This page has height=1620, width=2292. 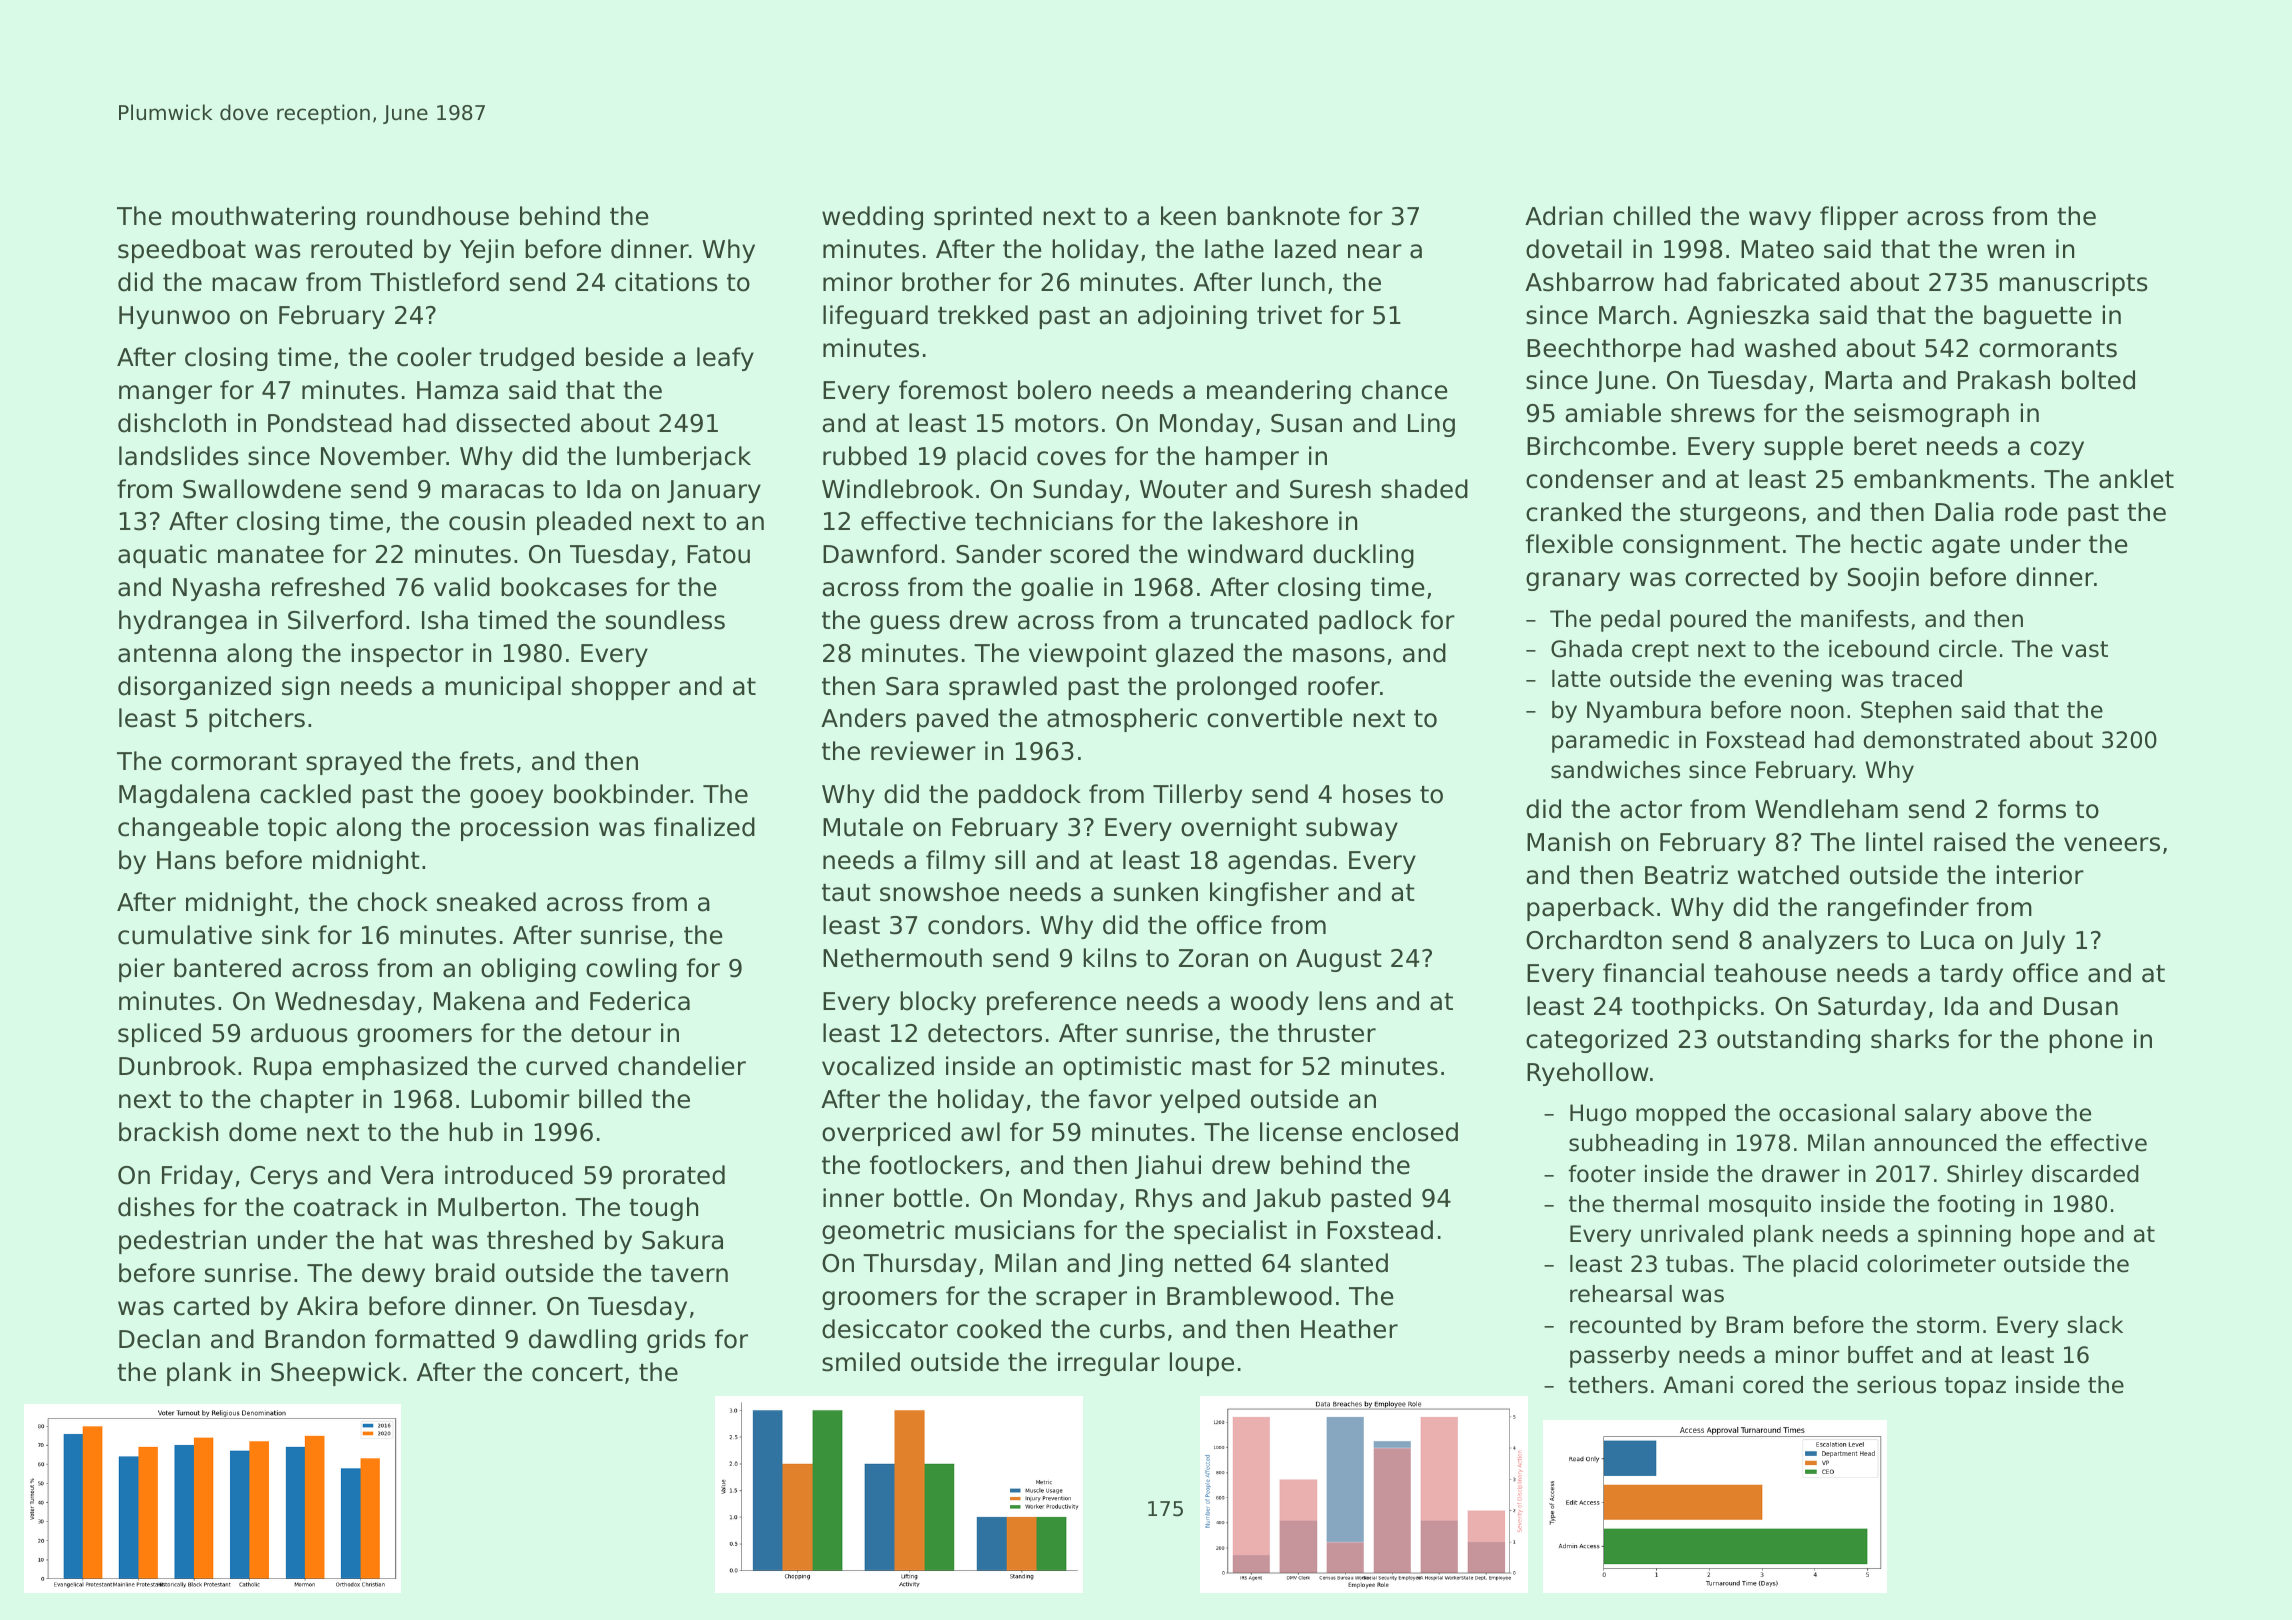 What do you see at coordinates (1589, 282) in the page?
I see `Ashbarrow` at bounding box center [1589, 282].
